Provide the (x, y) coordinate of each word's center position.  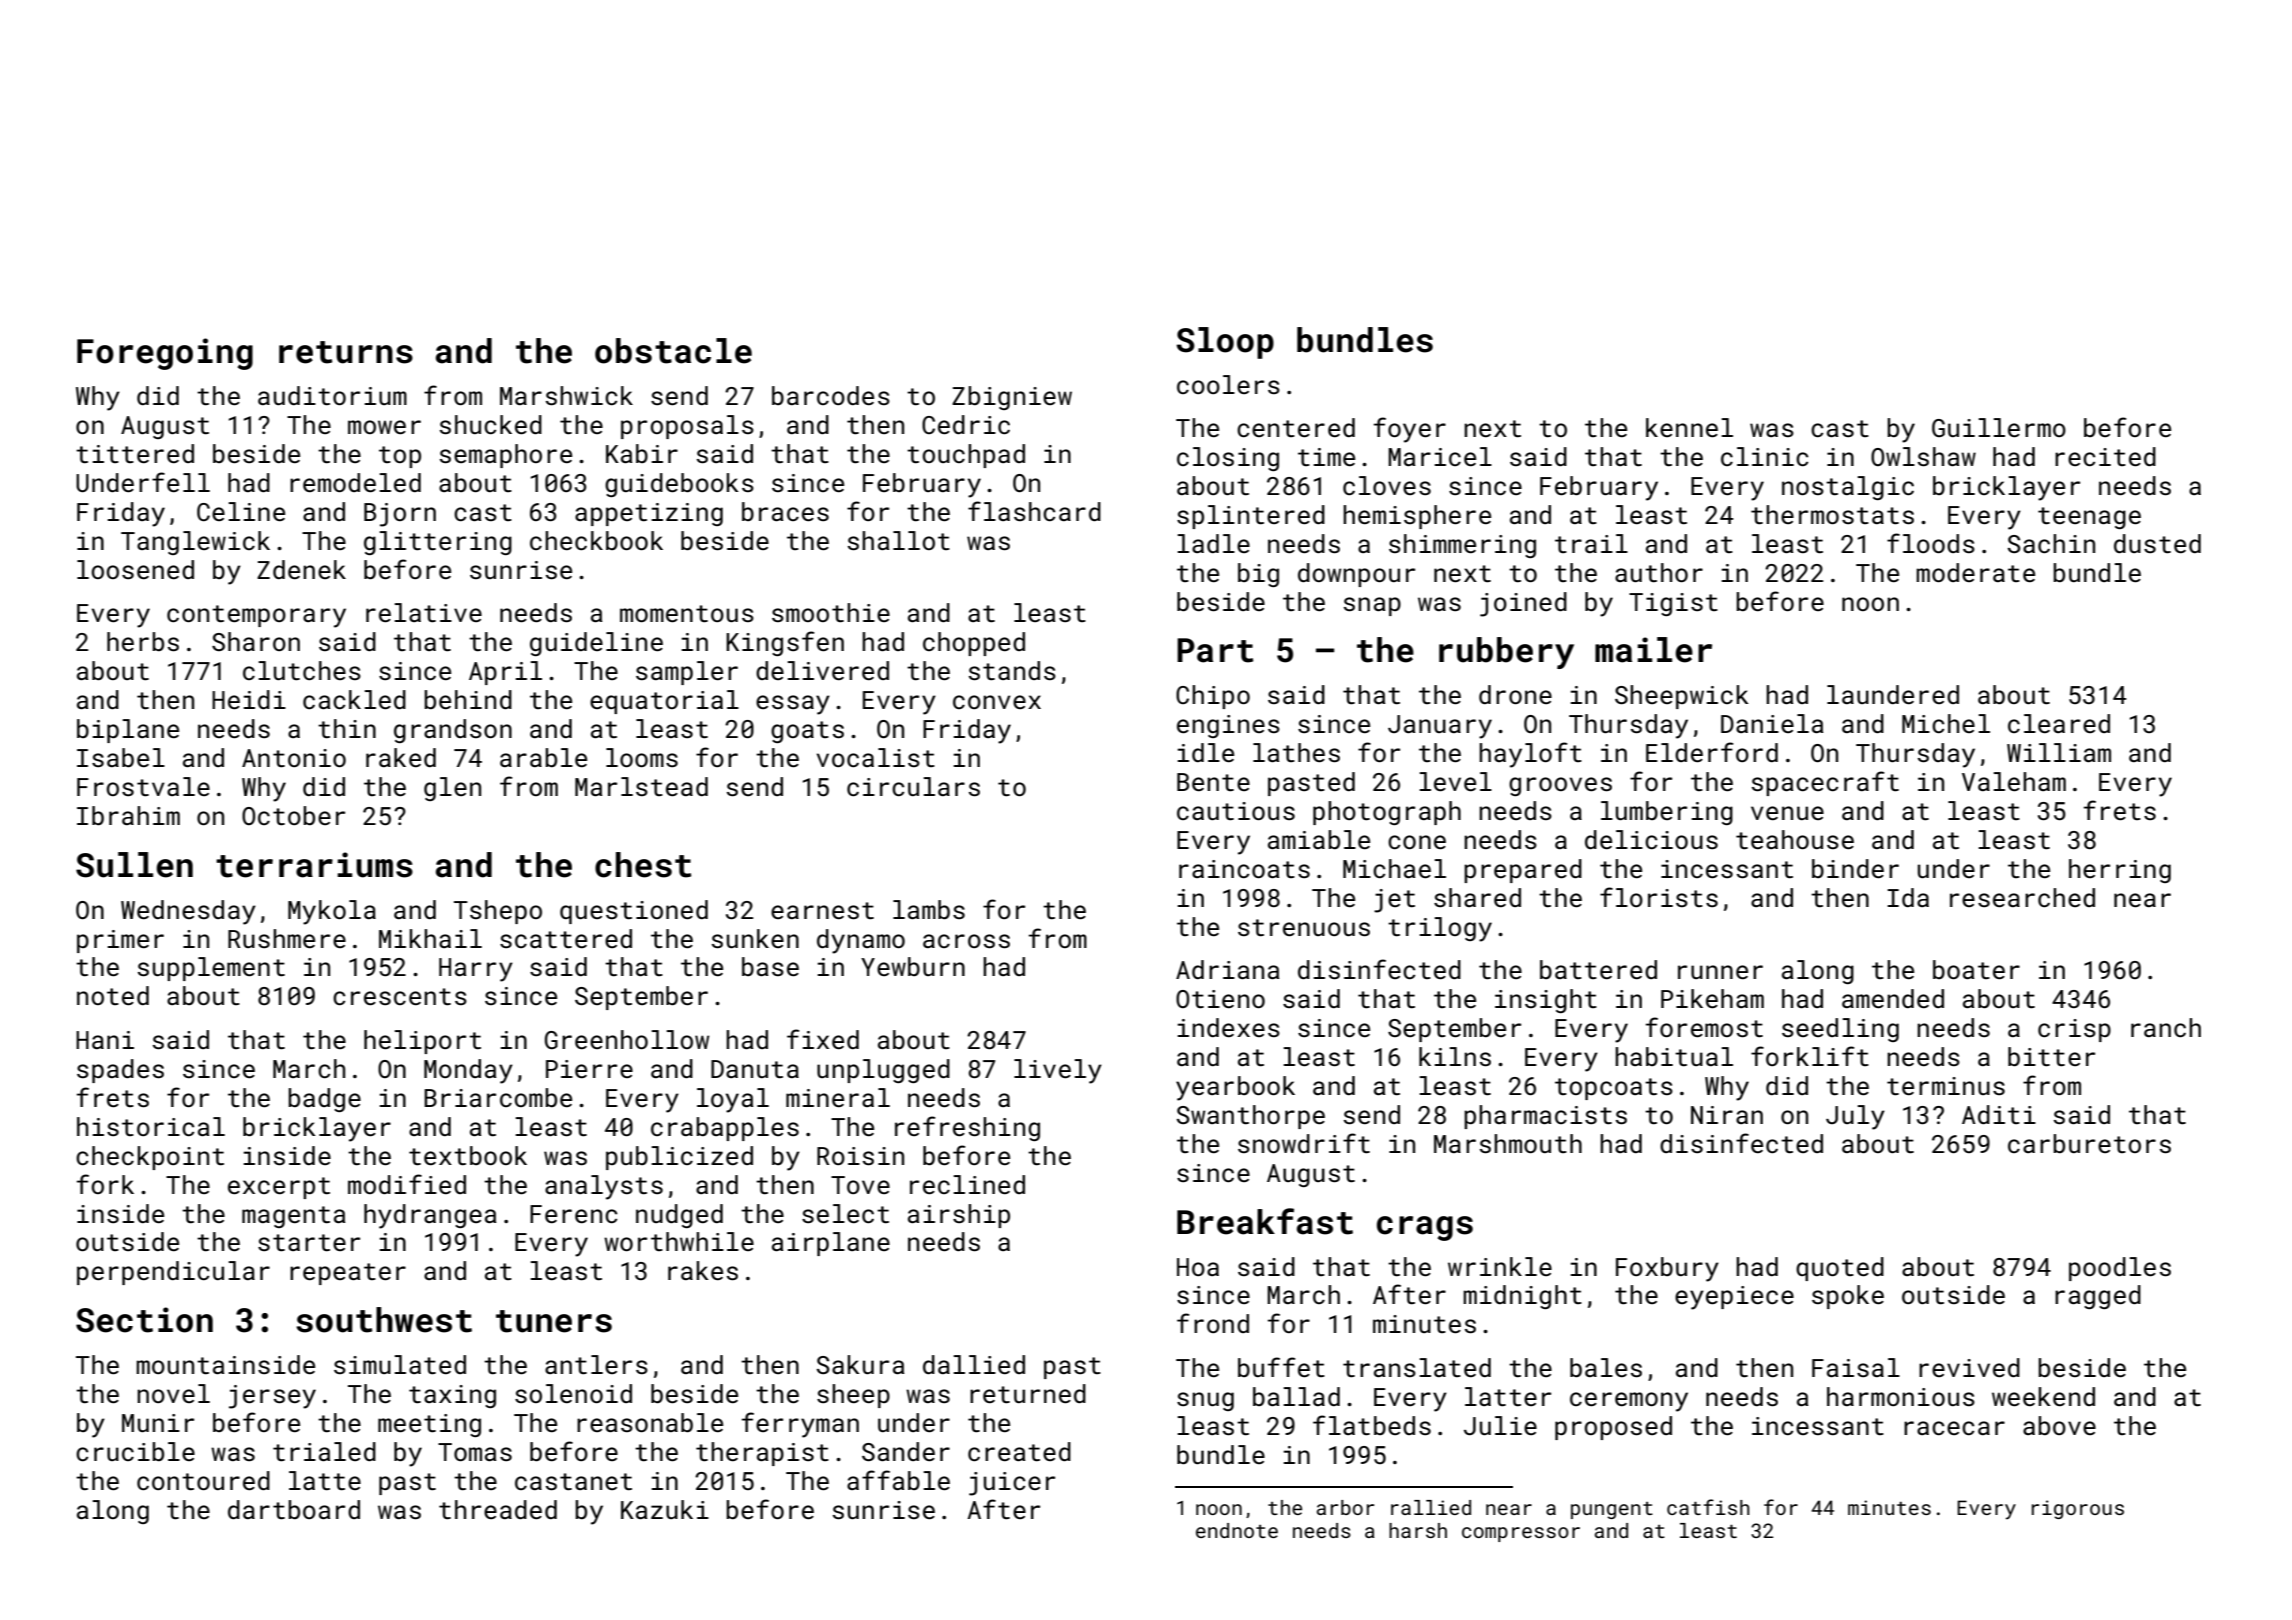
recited (2105, 457)
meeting (429, 1425)
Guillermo (1999, 428)
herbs (143, 642)
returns (346, 352)
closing (1228, 459)
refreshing (967, 1128)
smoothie (831, 613)
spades (120, 1071)
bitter (2051, 1057)
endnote (1237, 1530)
